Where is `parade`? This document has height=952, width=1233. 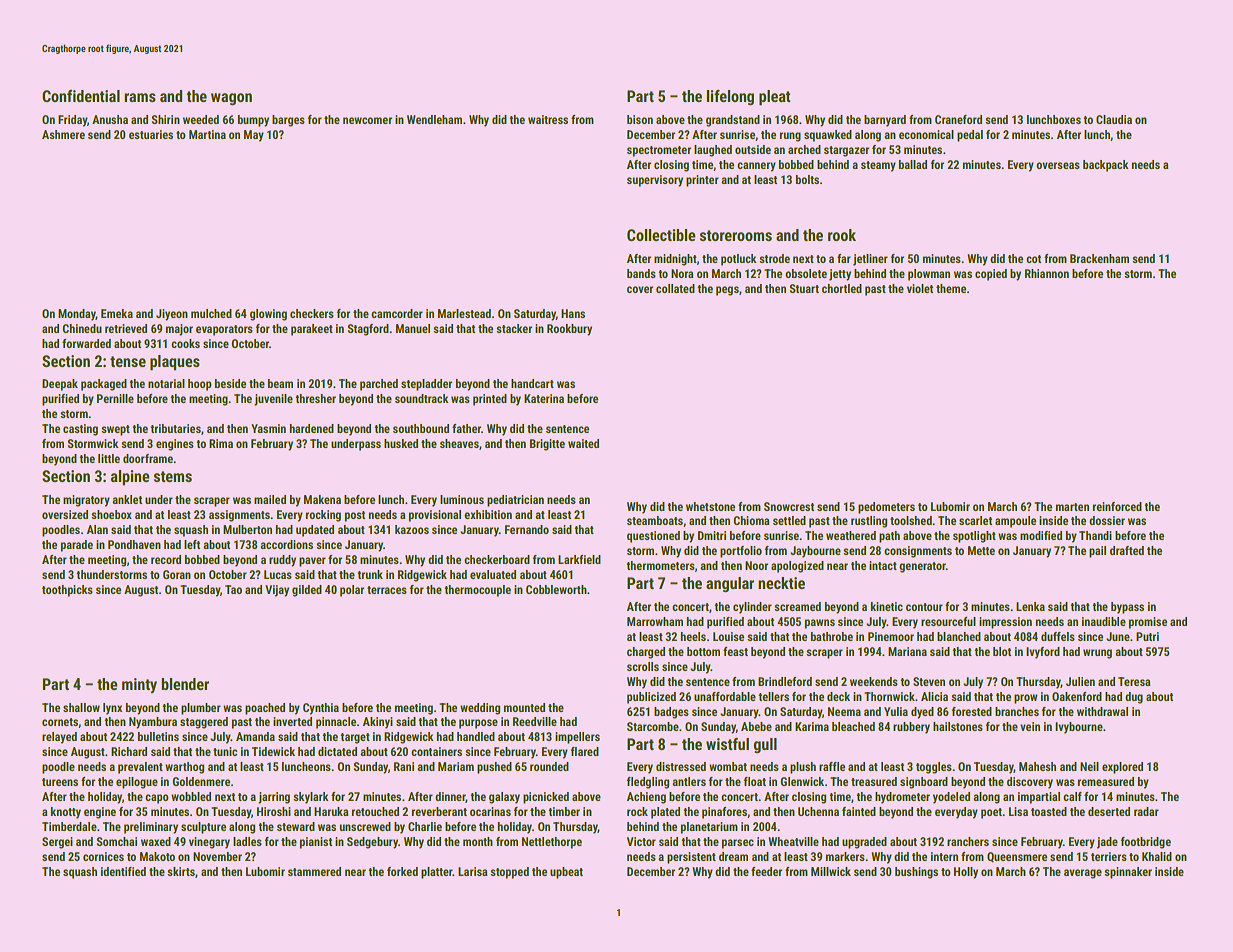
parade is located at coordinates (77, 546).
